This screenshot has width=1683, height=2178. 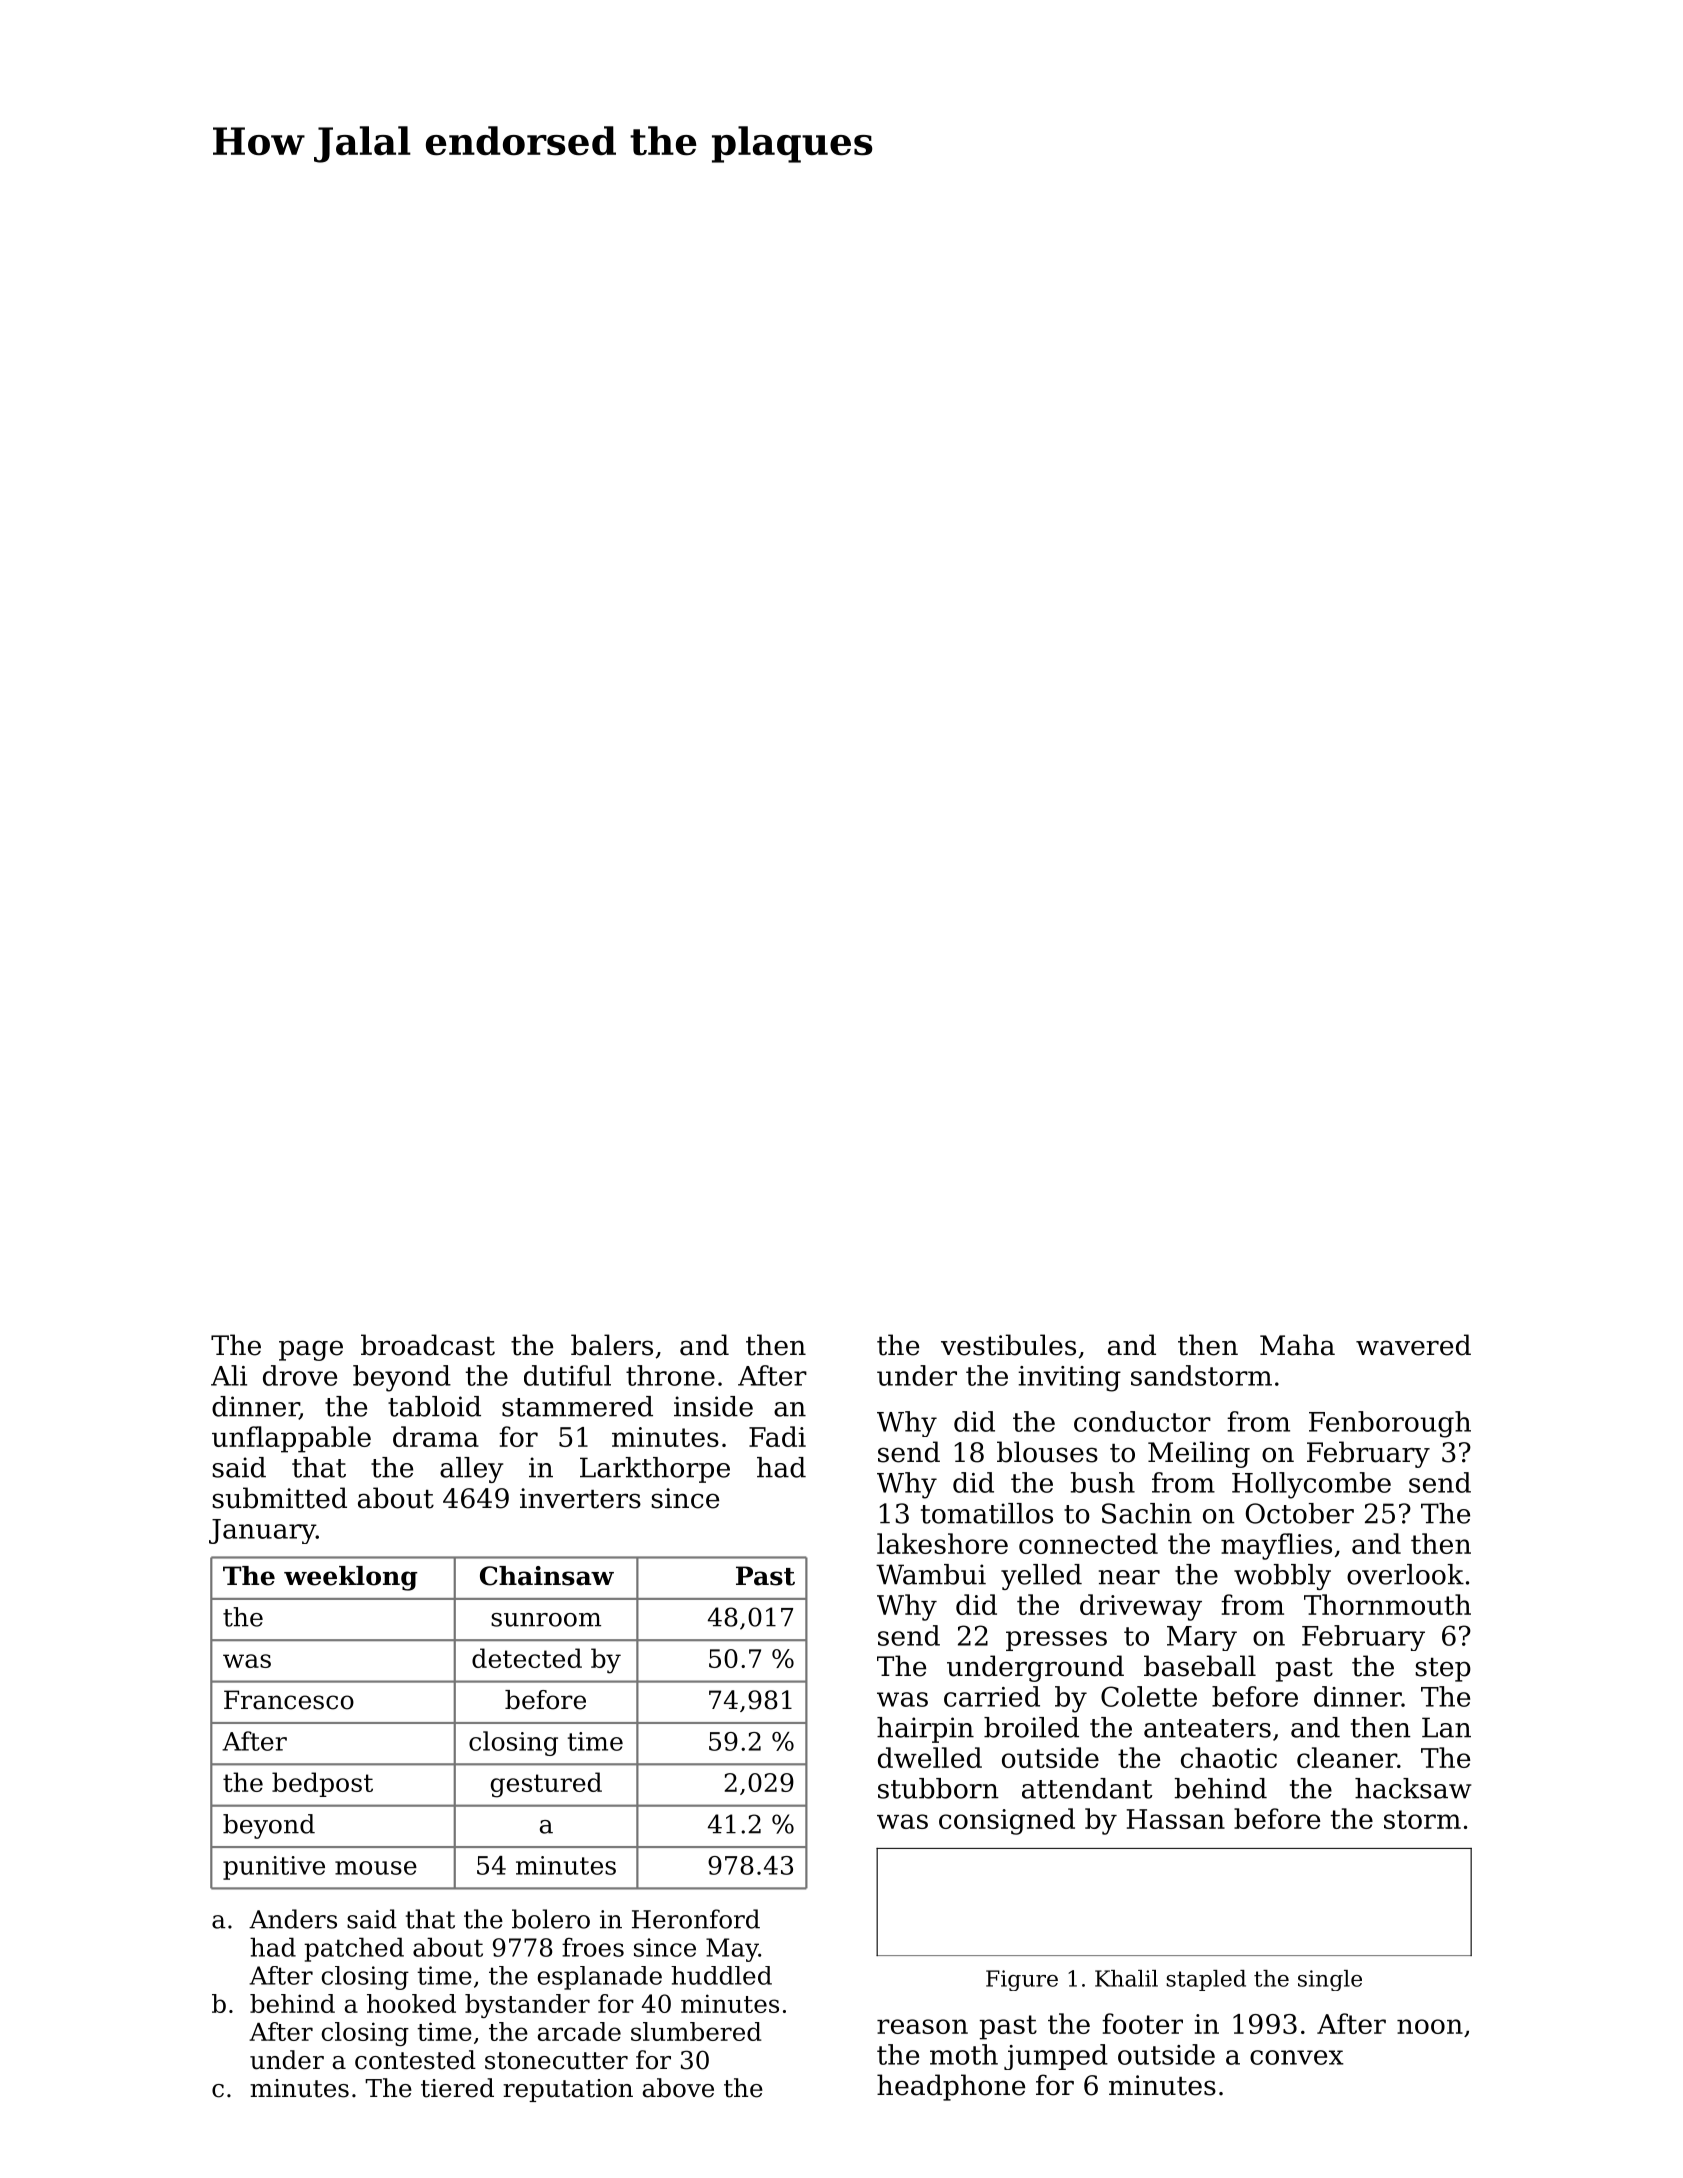 What do you see at coordinates (925, 1730) in the screenshot?
I see `hairpin` at bounding box center [925, 1730].
